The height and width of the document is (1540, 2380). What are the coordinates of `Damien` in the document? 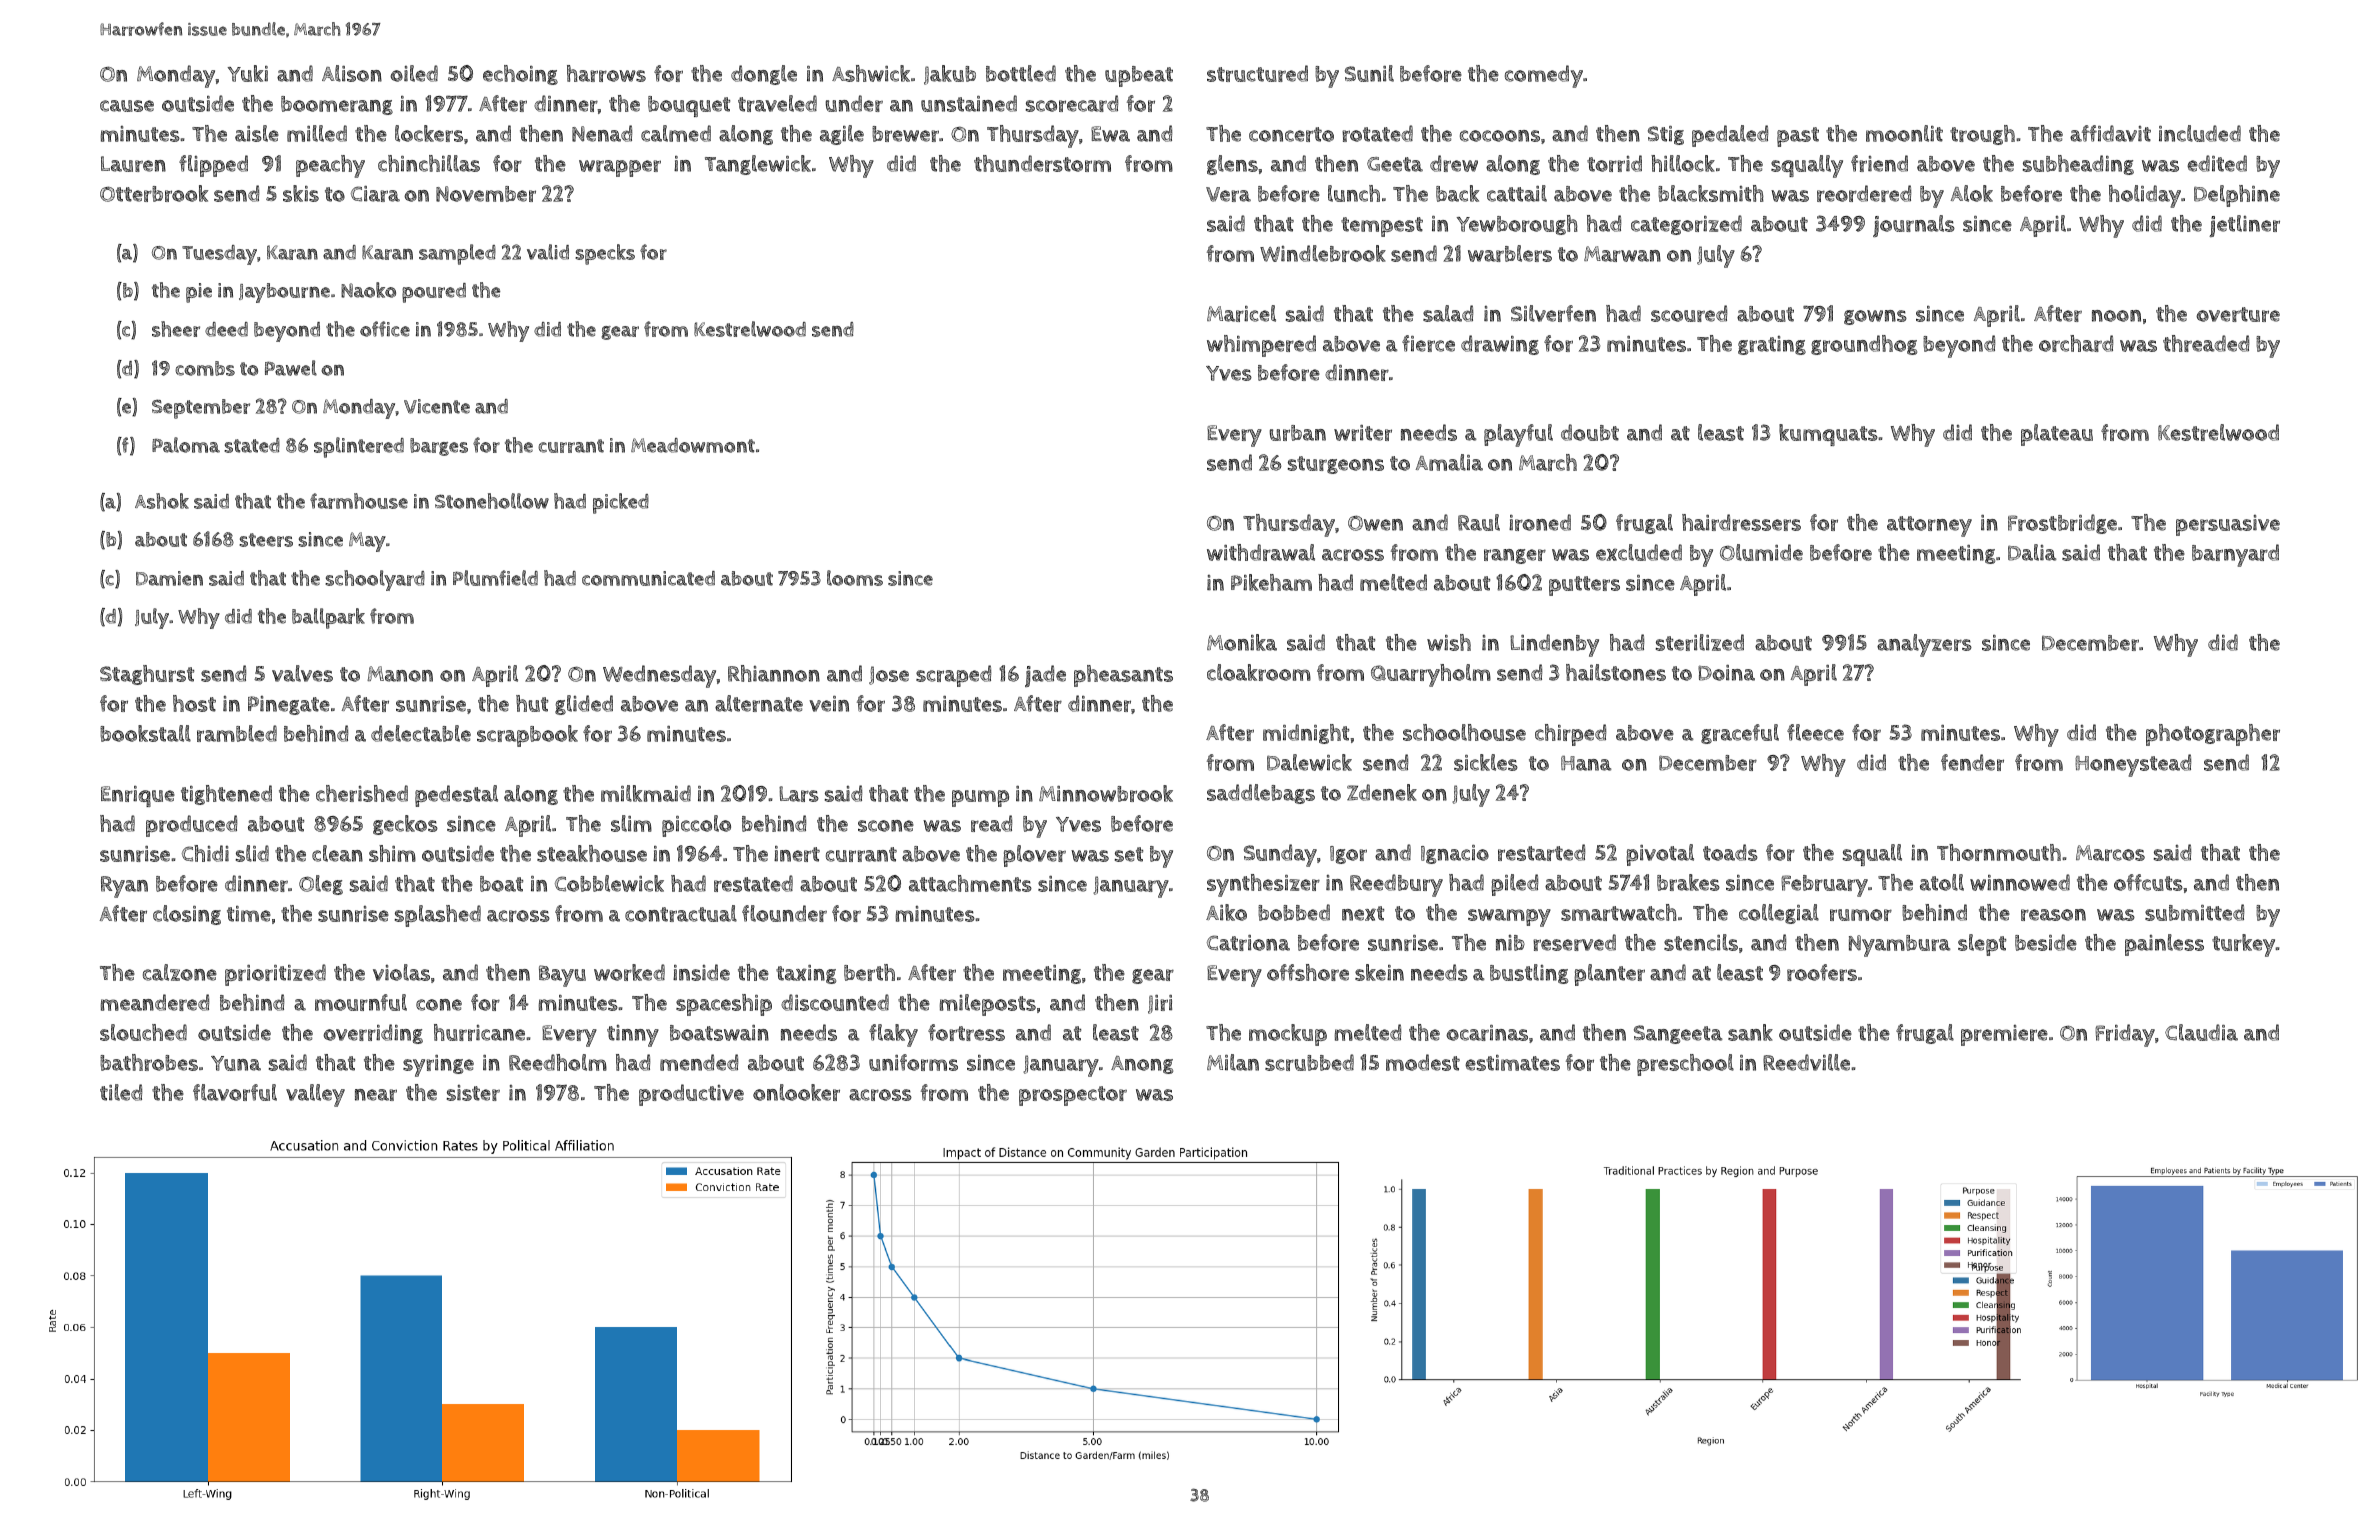 It's located at (169, 578).
